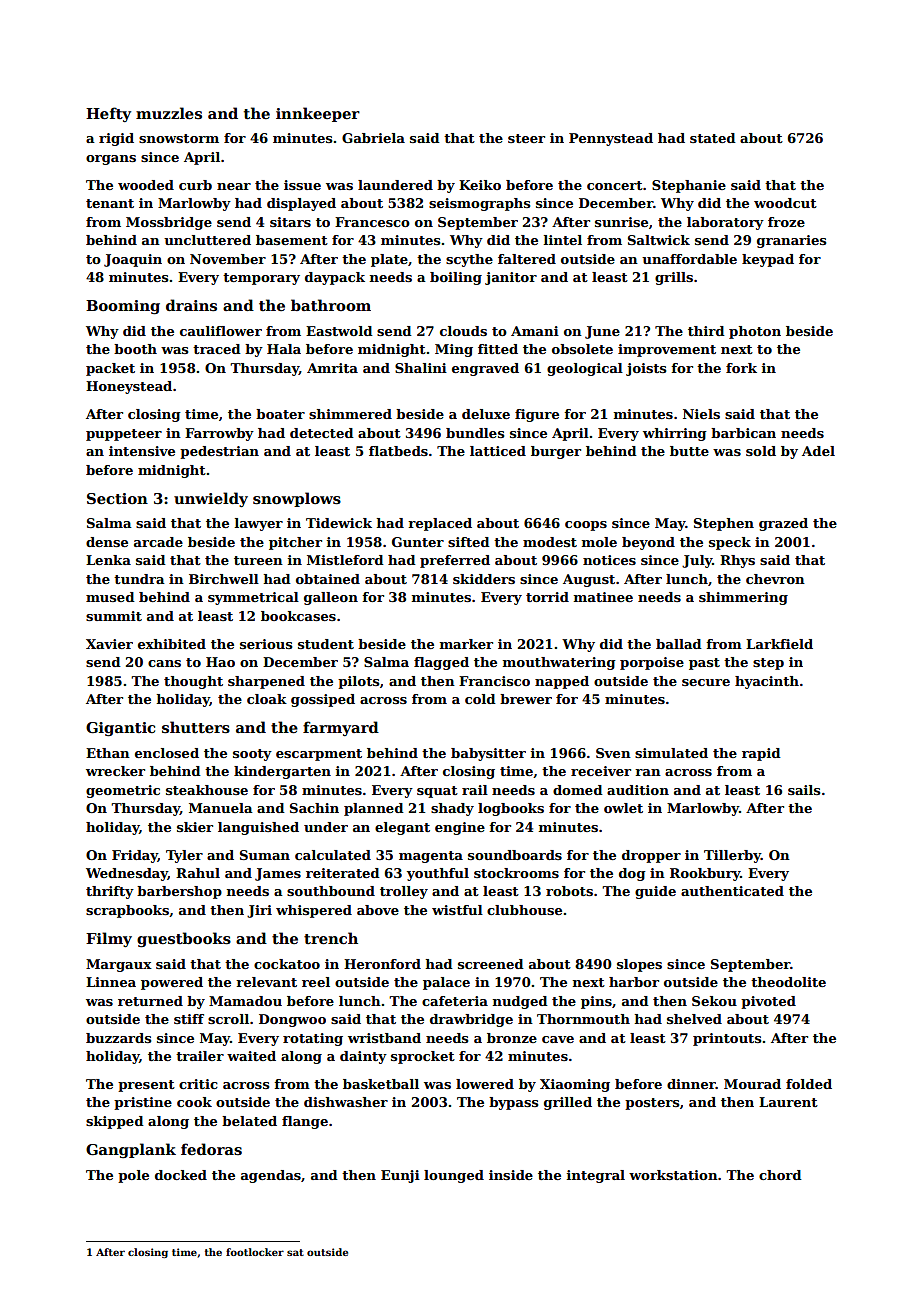  Describe the element at coordinates (788, 982) in the screenshot. I see `theodolite` at that location.
